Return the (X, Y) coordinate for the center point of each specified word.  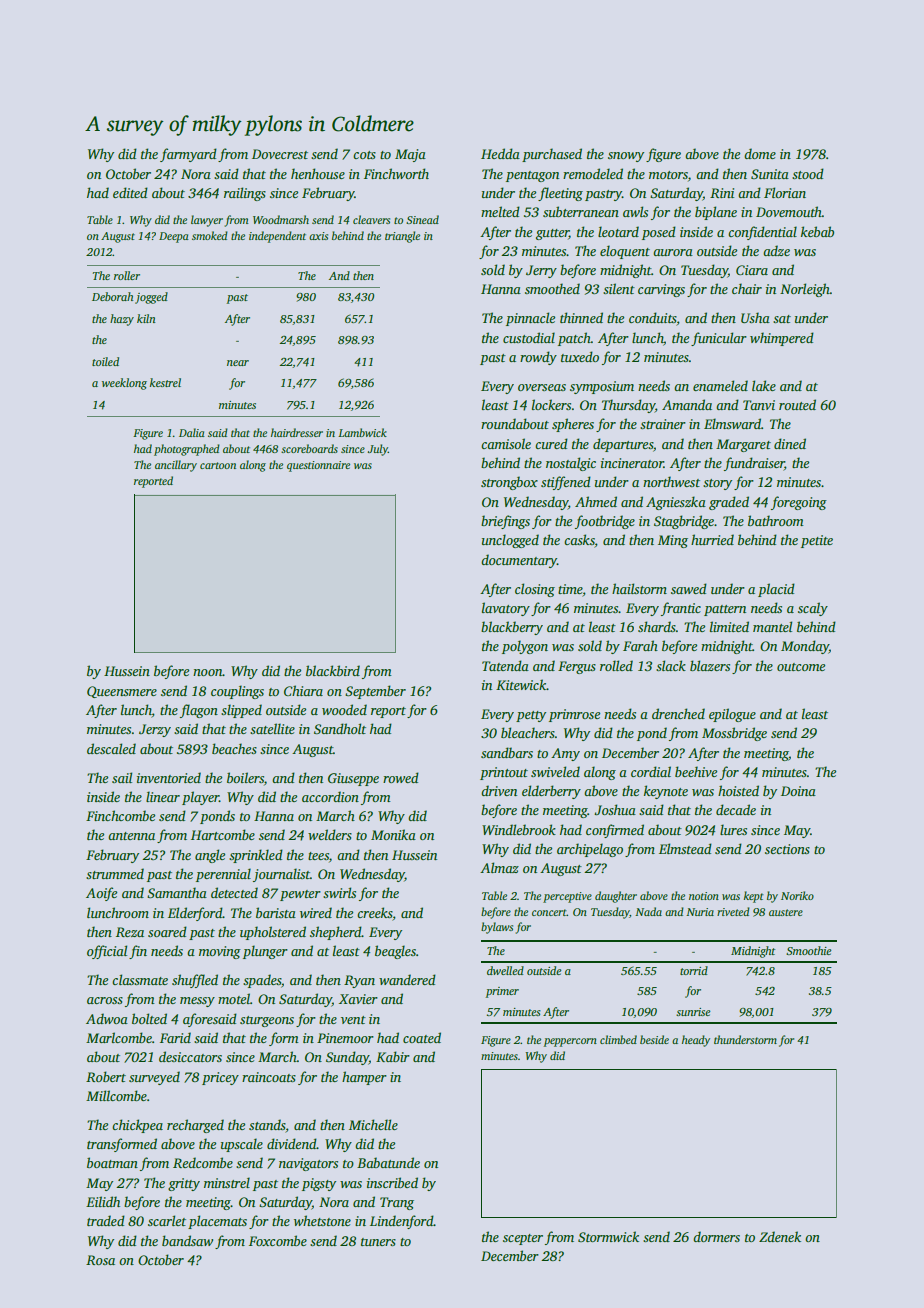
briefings (505, 522)
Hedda (500, 153)
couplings (237, 692)
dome (760, 153)
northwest (671, 481)
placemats (217, 1222)
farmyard (188, 155)
